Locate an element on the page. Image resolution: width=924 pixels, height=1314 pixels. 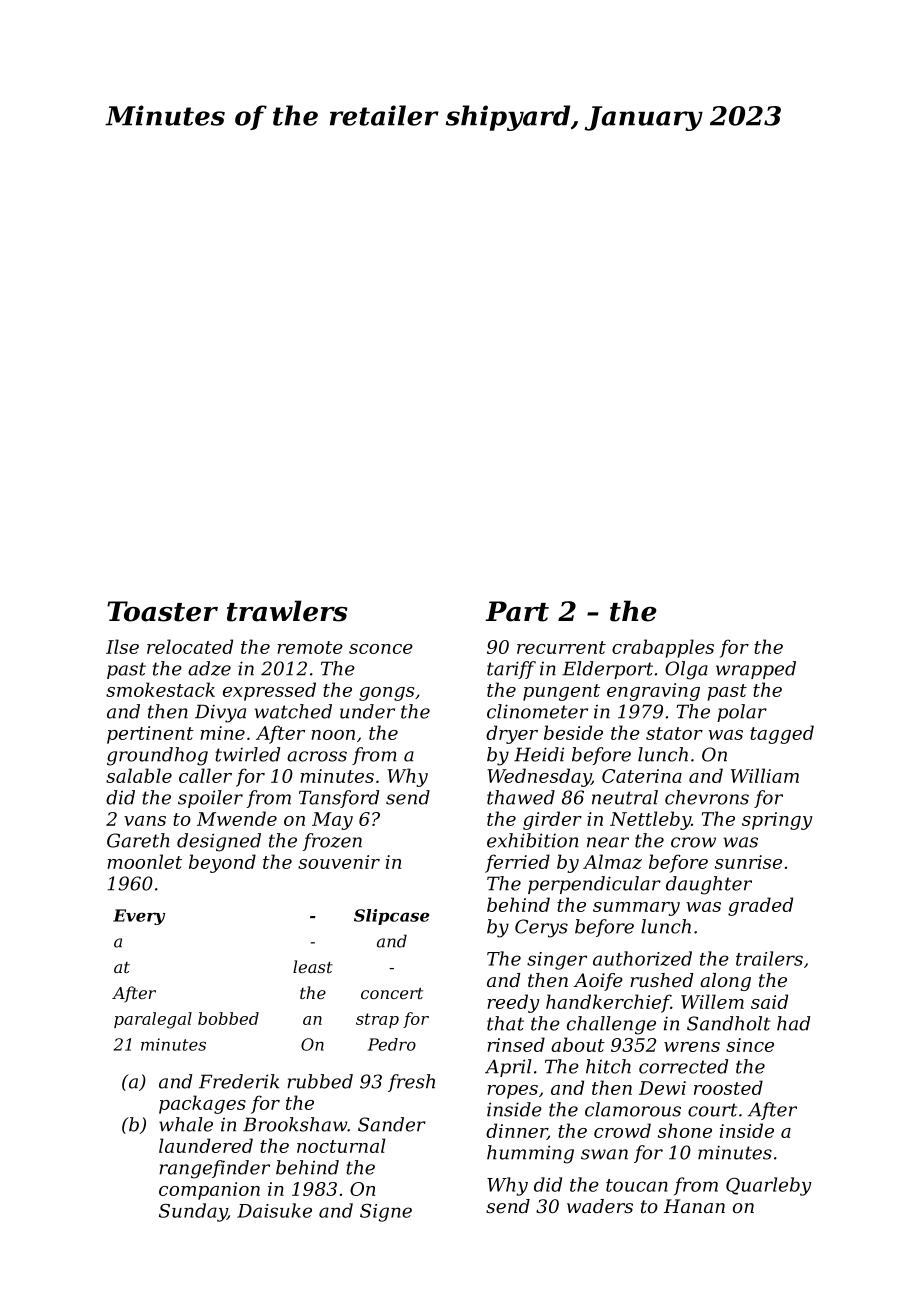
wrapped is located at coordinates (756, 670).
